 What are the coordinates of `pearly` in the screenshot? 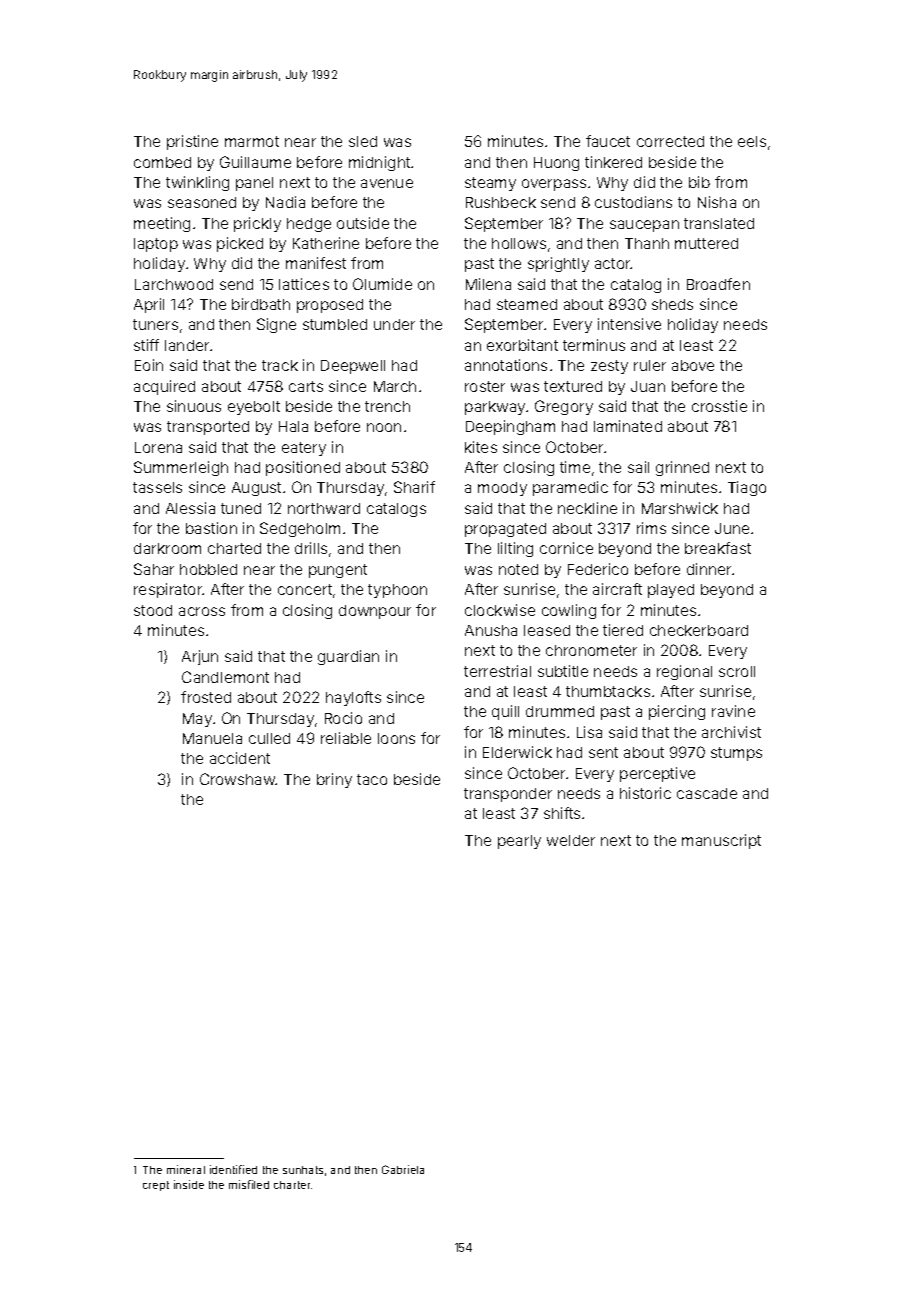 It's located at (519, 842).
